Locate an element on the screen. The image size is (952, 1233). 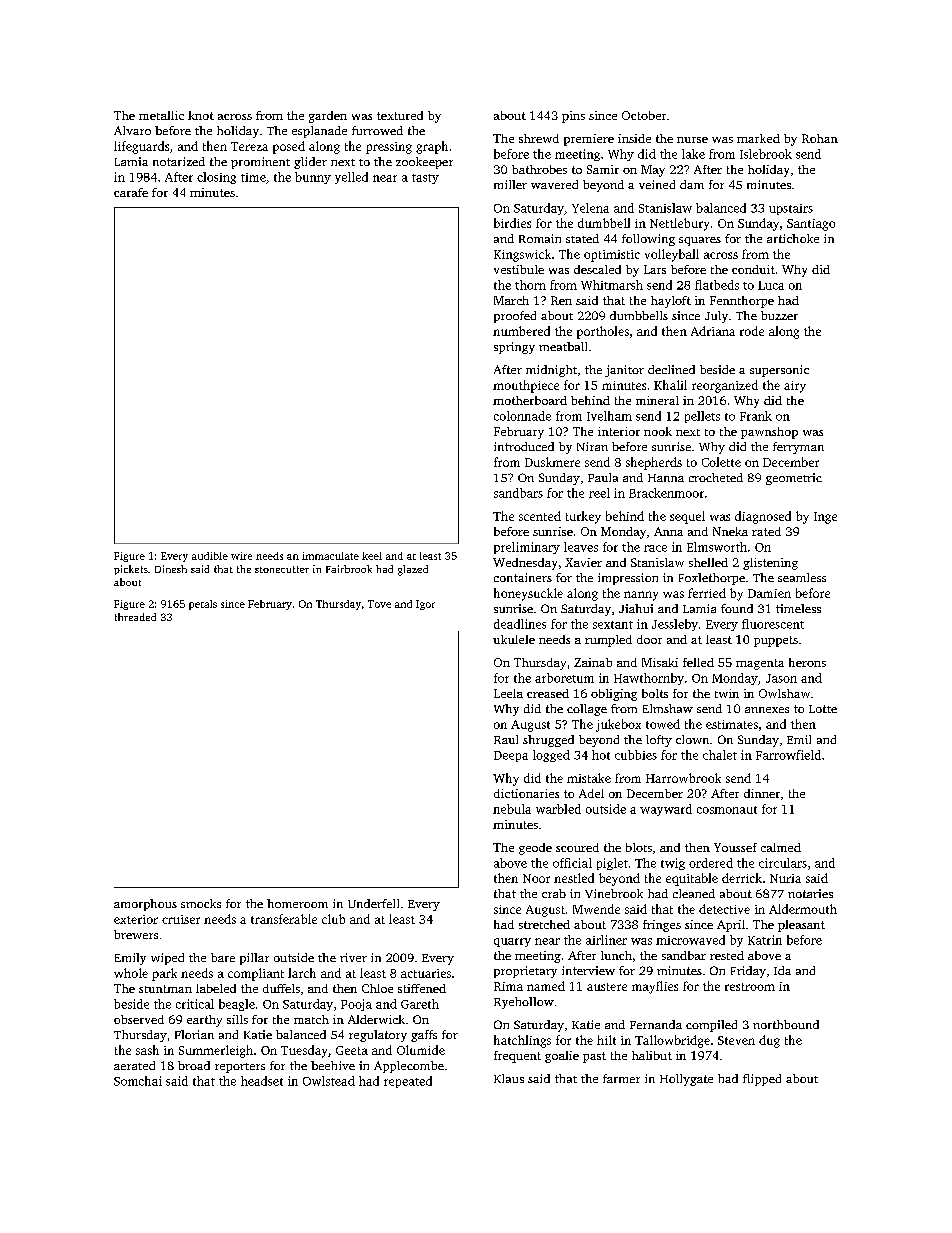
official is located at coordinates (572, 863).
